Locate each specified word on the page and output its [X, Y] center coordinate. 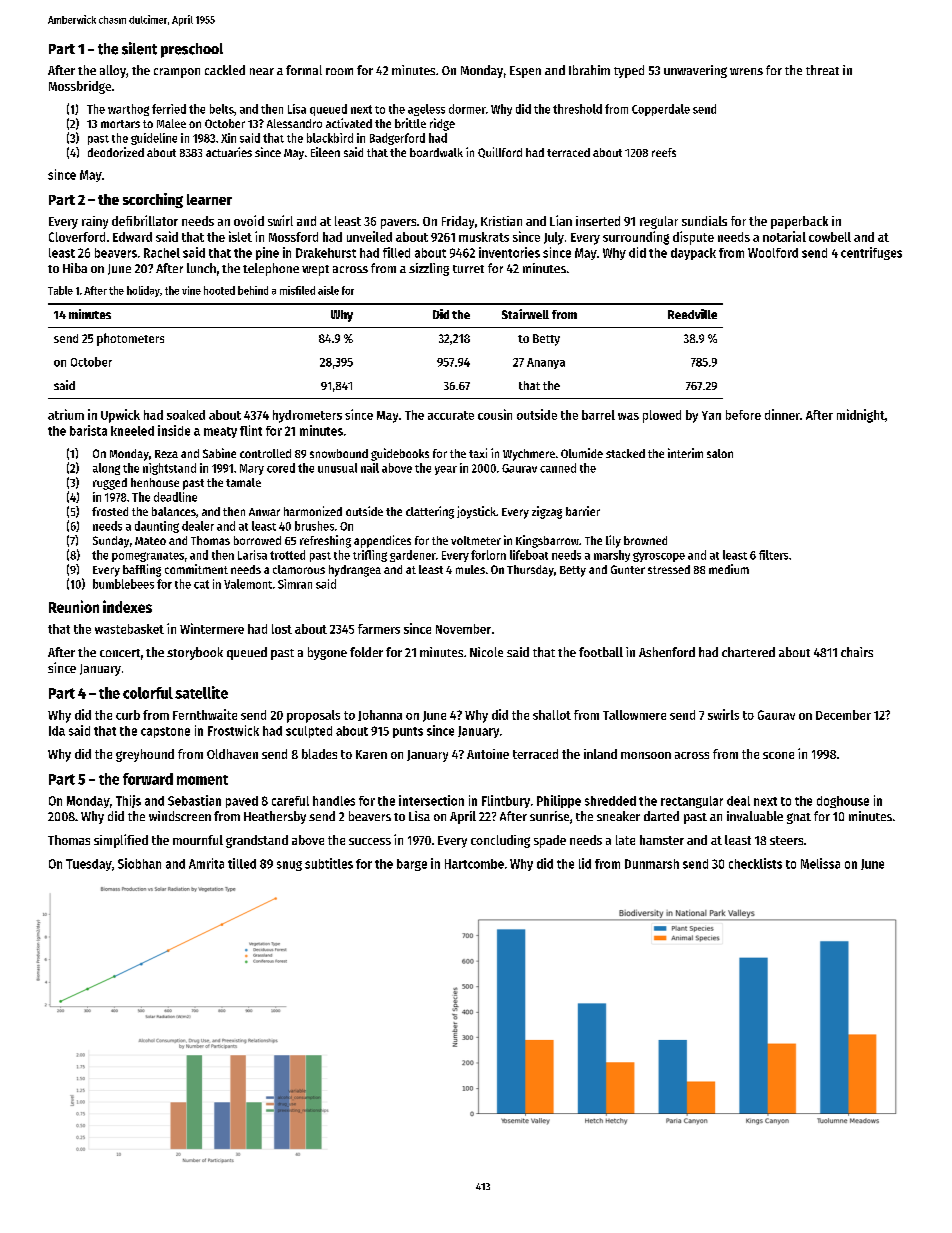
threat [822, 70]
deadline [175, 497]
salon [720, 453]
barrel [598, 415]
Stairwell [525, 314]
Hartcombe [474, 864]
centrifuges [871, 253]
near [262, 71]
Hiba [75, 268]
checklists [755, 863]
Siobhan [139, 863]
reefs [664, 152]
